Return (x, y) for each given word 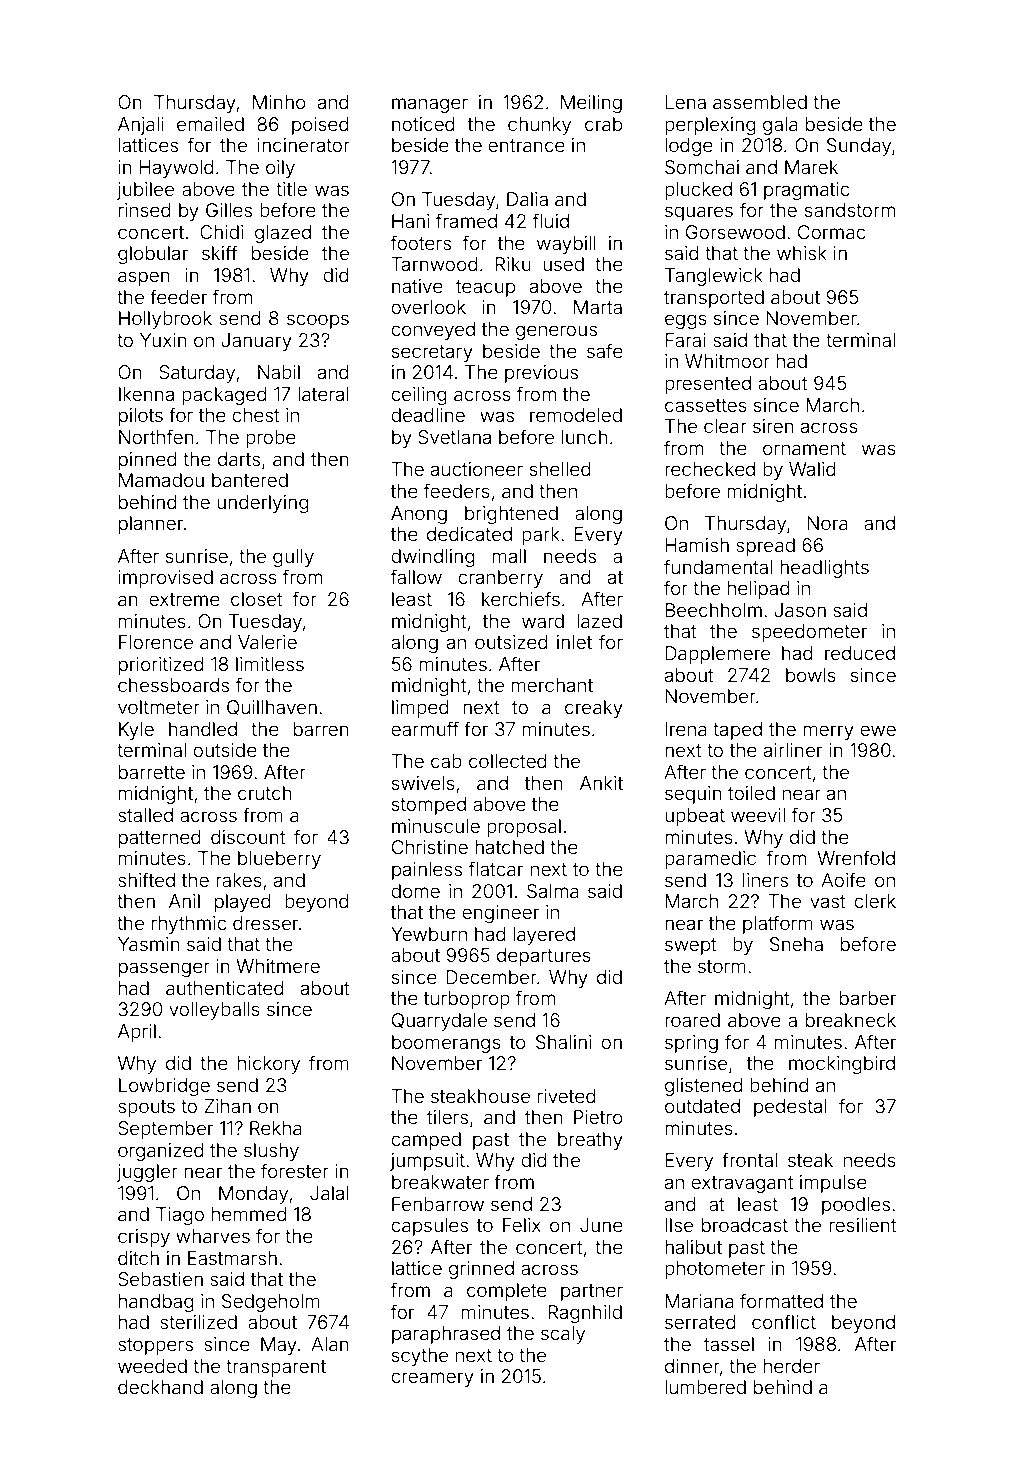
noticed (423, 124)
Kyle (136, 731)
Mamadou (161, 480)
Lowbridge (164, 1087)
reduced (860, 653)
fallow (416, 576)
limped (420, 709)
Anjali (141, 126)
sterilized (198, 1322)
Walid (812, 469)
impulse (833, 1184)
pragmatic (806, 191)
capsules (429, 1227)
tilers (447, 1117)
